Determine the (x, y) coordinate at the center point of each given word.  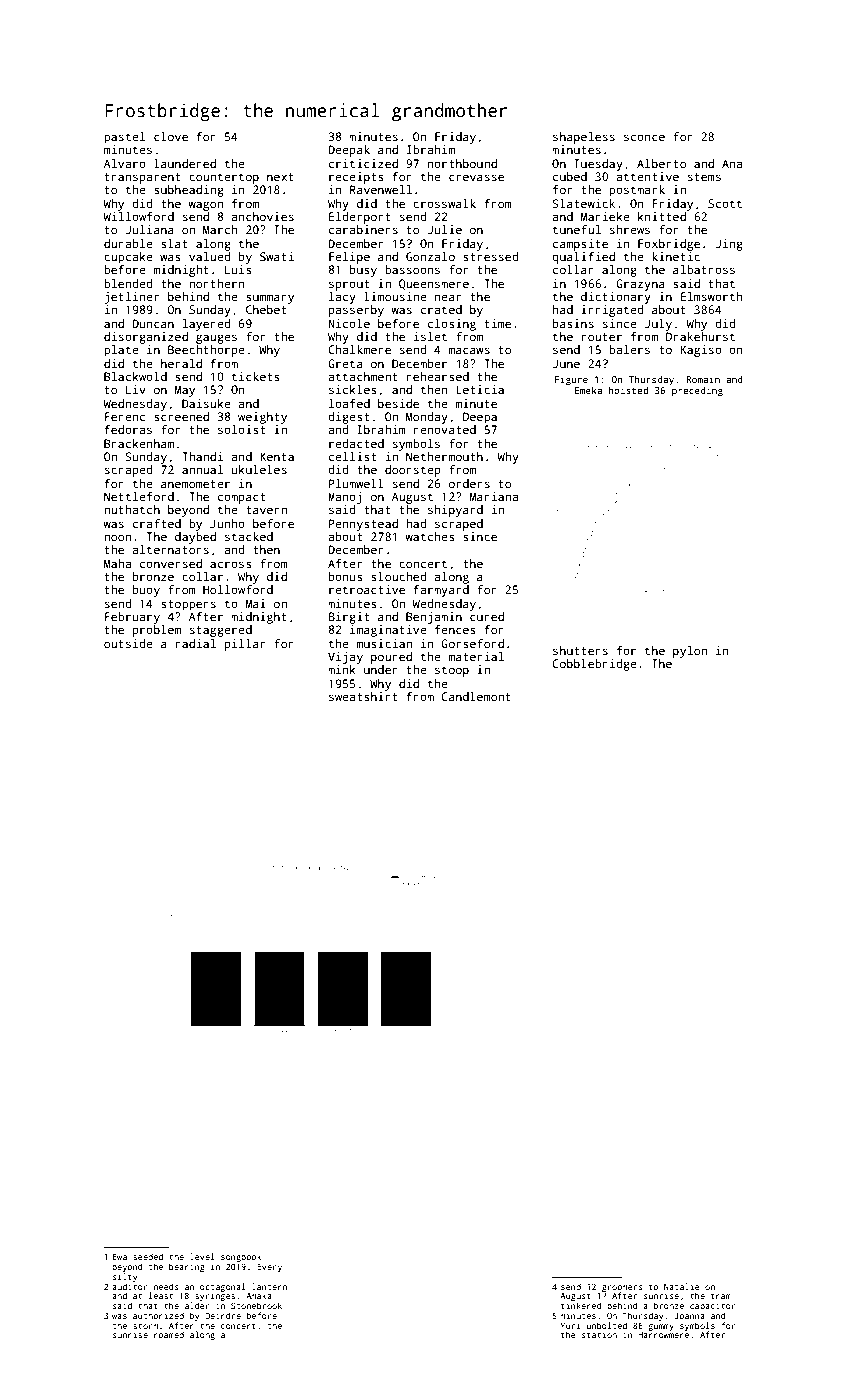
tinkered (581, 1305)
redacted (356, 443)
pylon (690, 652)
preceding (697, 391)
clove (171, 136)
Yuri (570, 1325)
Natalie (682, 1286)
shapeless (584, 138)
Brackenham (139, 443)
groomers (622, 1288)
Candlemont (476, 696)
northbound (462, 163)
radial (195, 643)
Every (269, 1268)
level (202, 1256)
